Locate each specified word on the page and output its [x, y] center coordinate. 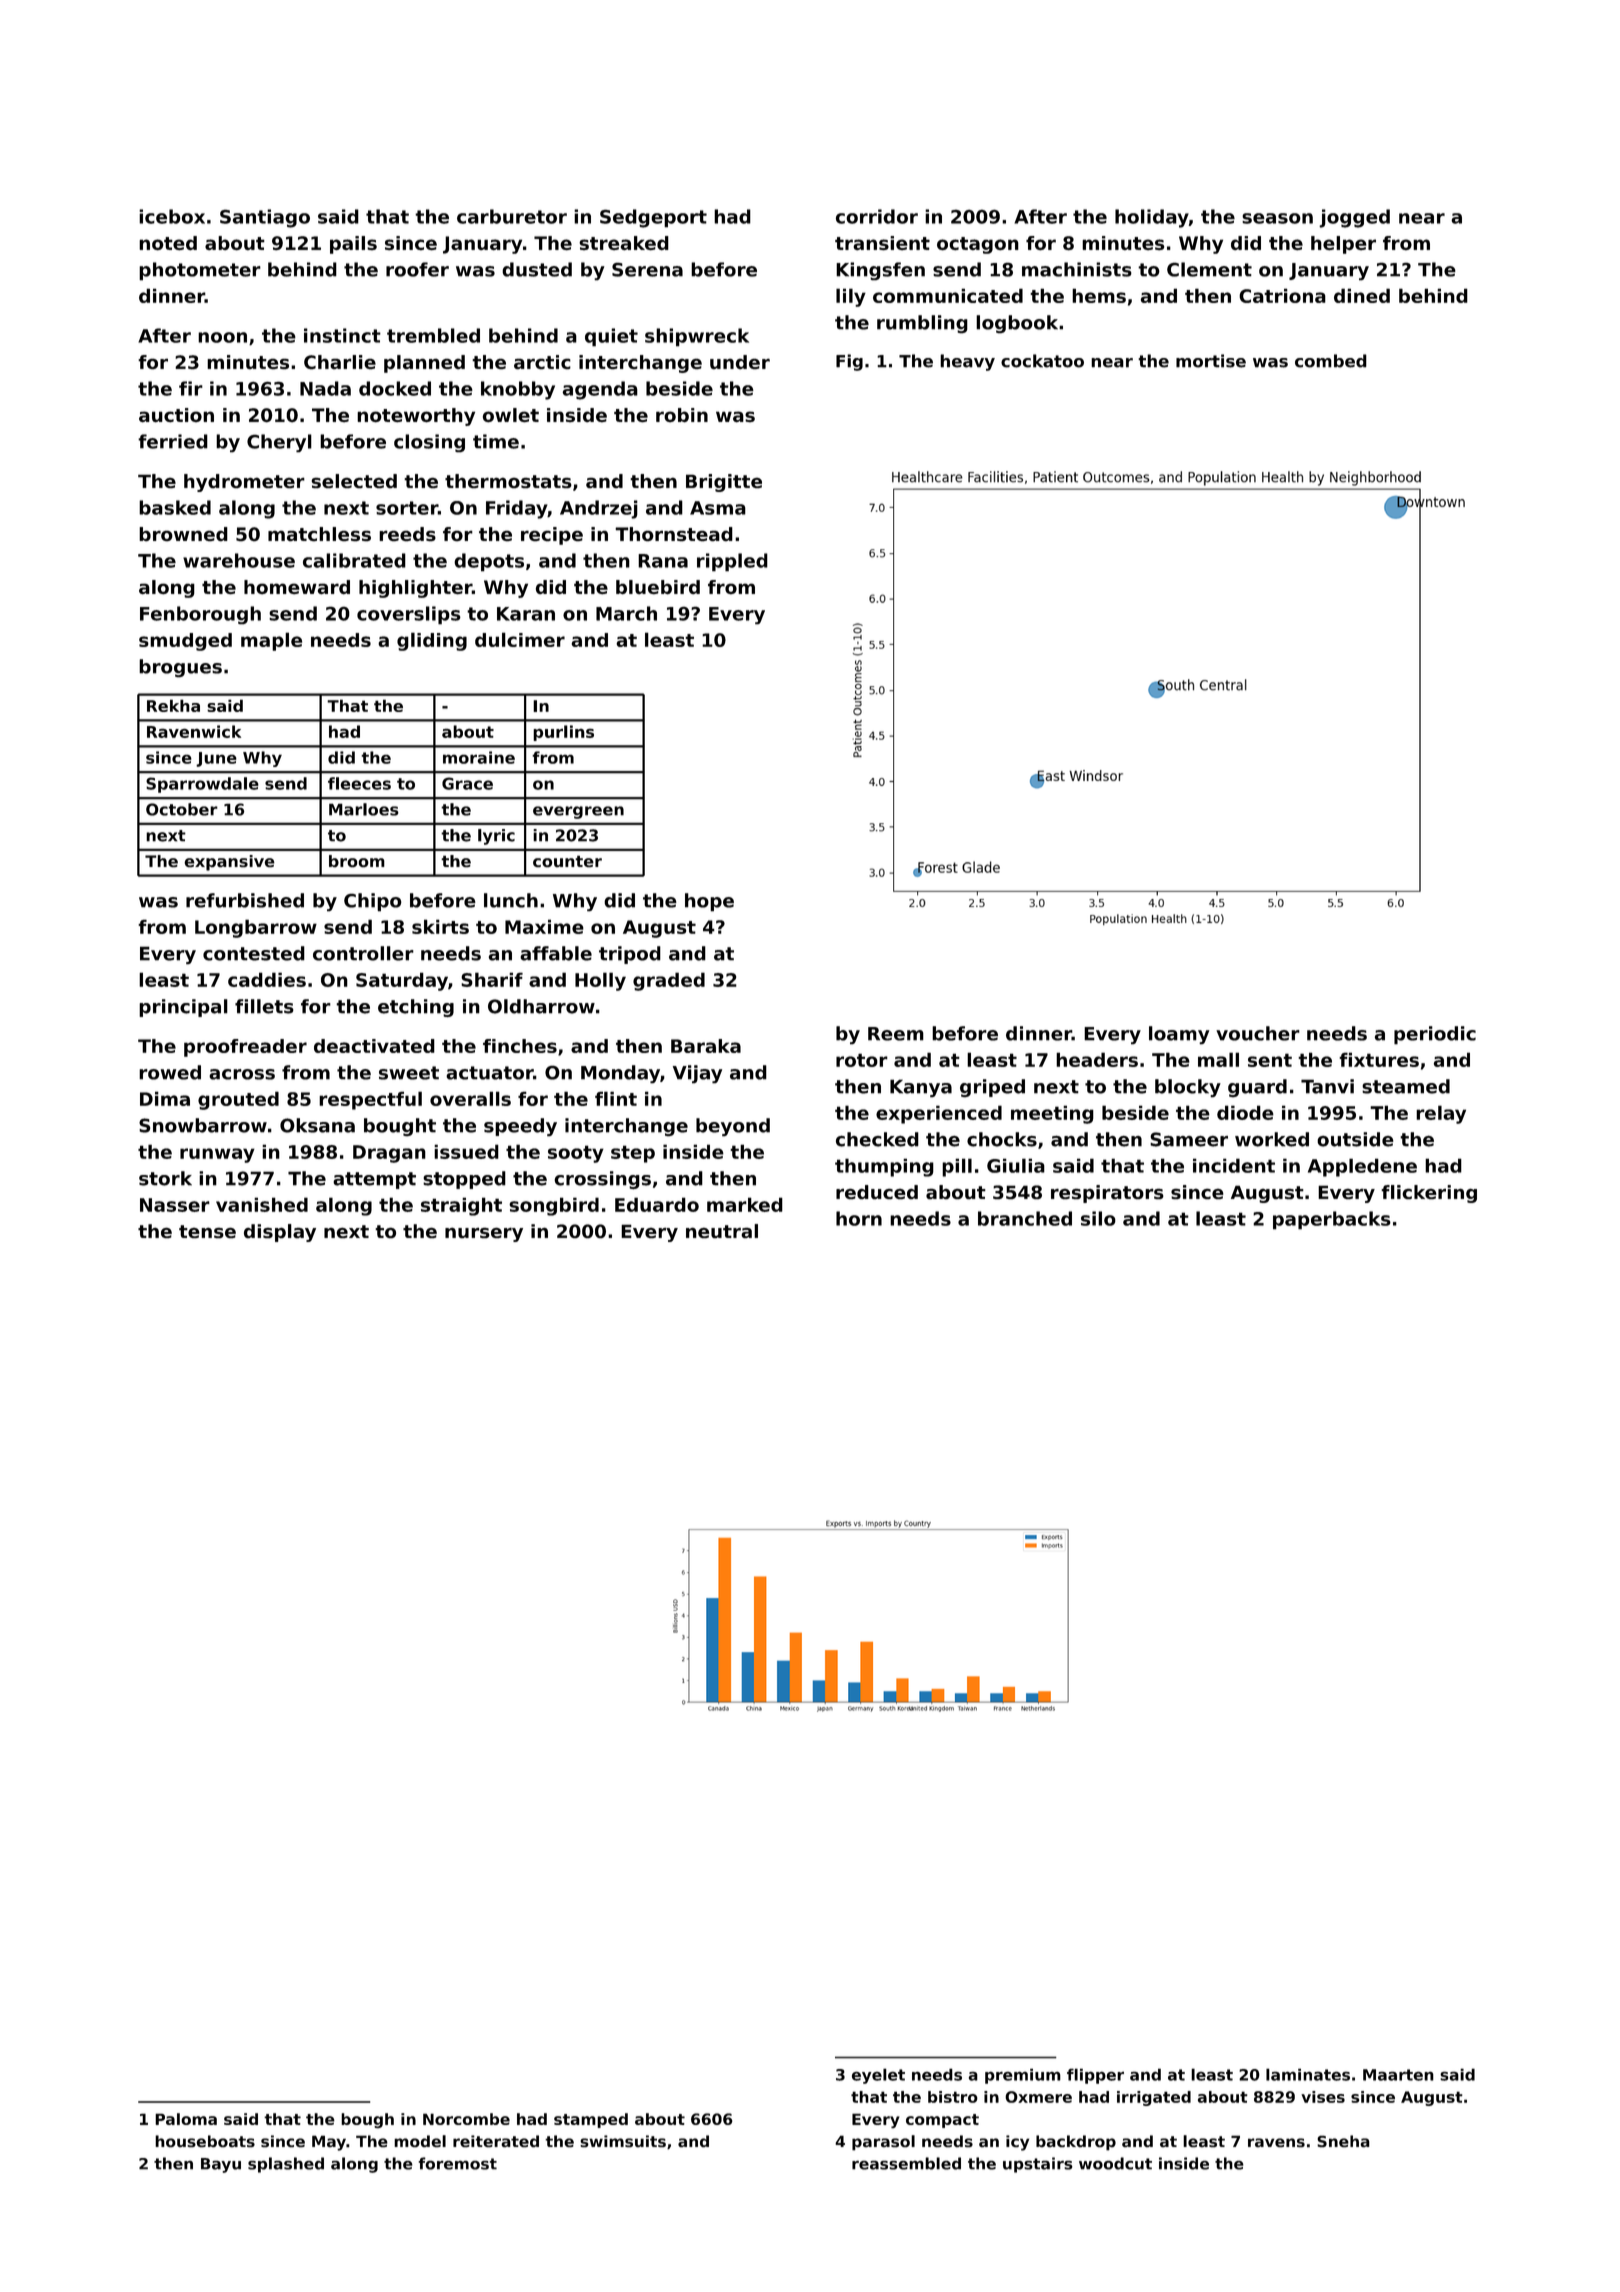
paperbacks [1332, 1220]
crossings [602, 1180]
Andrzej [599, 509]
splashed [286, 2165]
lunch [511, 900]
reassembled [906, 2163]
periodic [1435, 1035]
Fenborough [200, 615]
